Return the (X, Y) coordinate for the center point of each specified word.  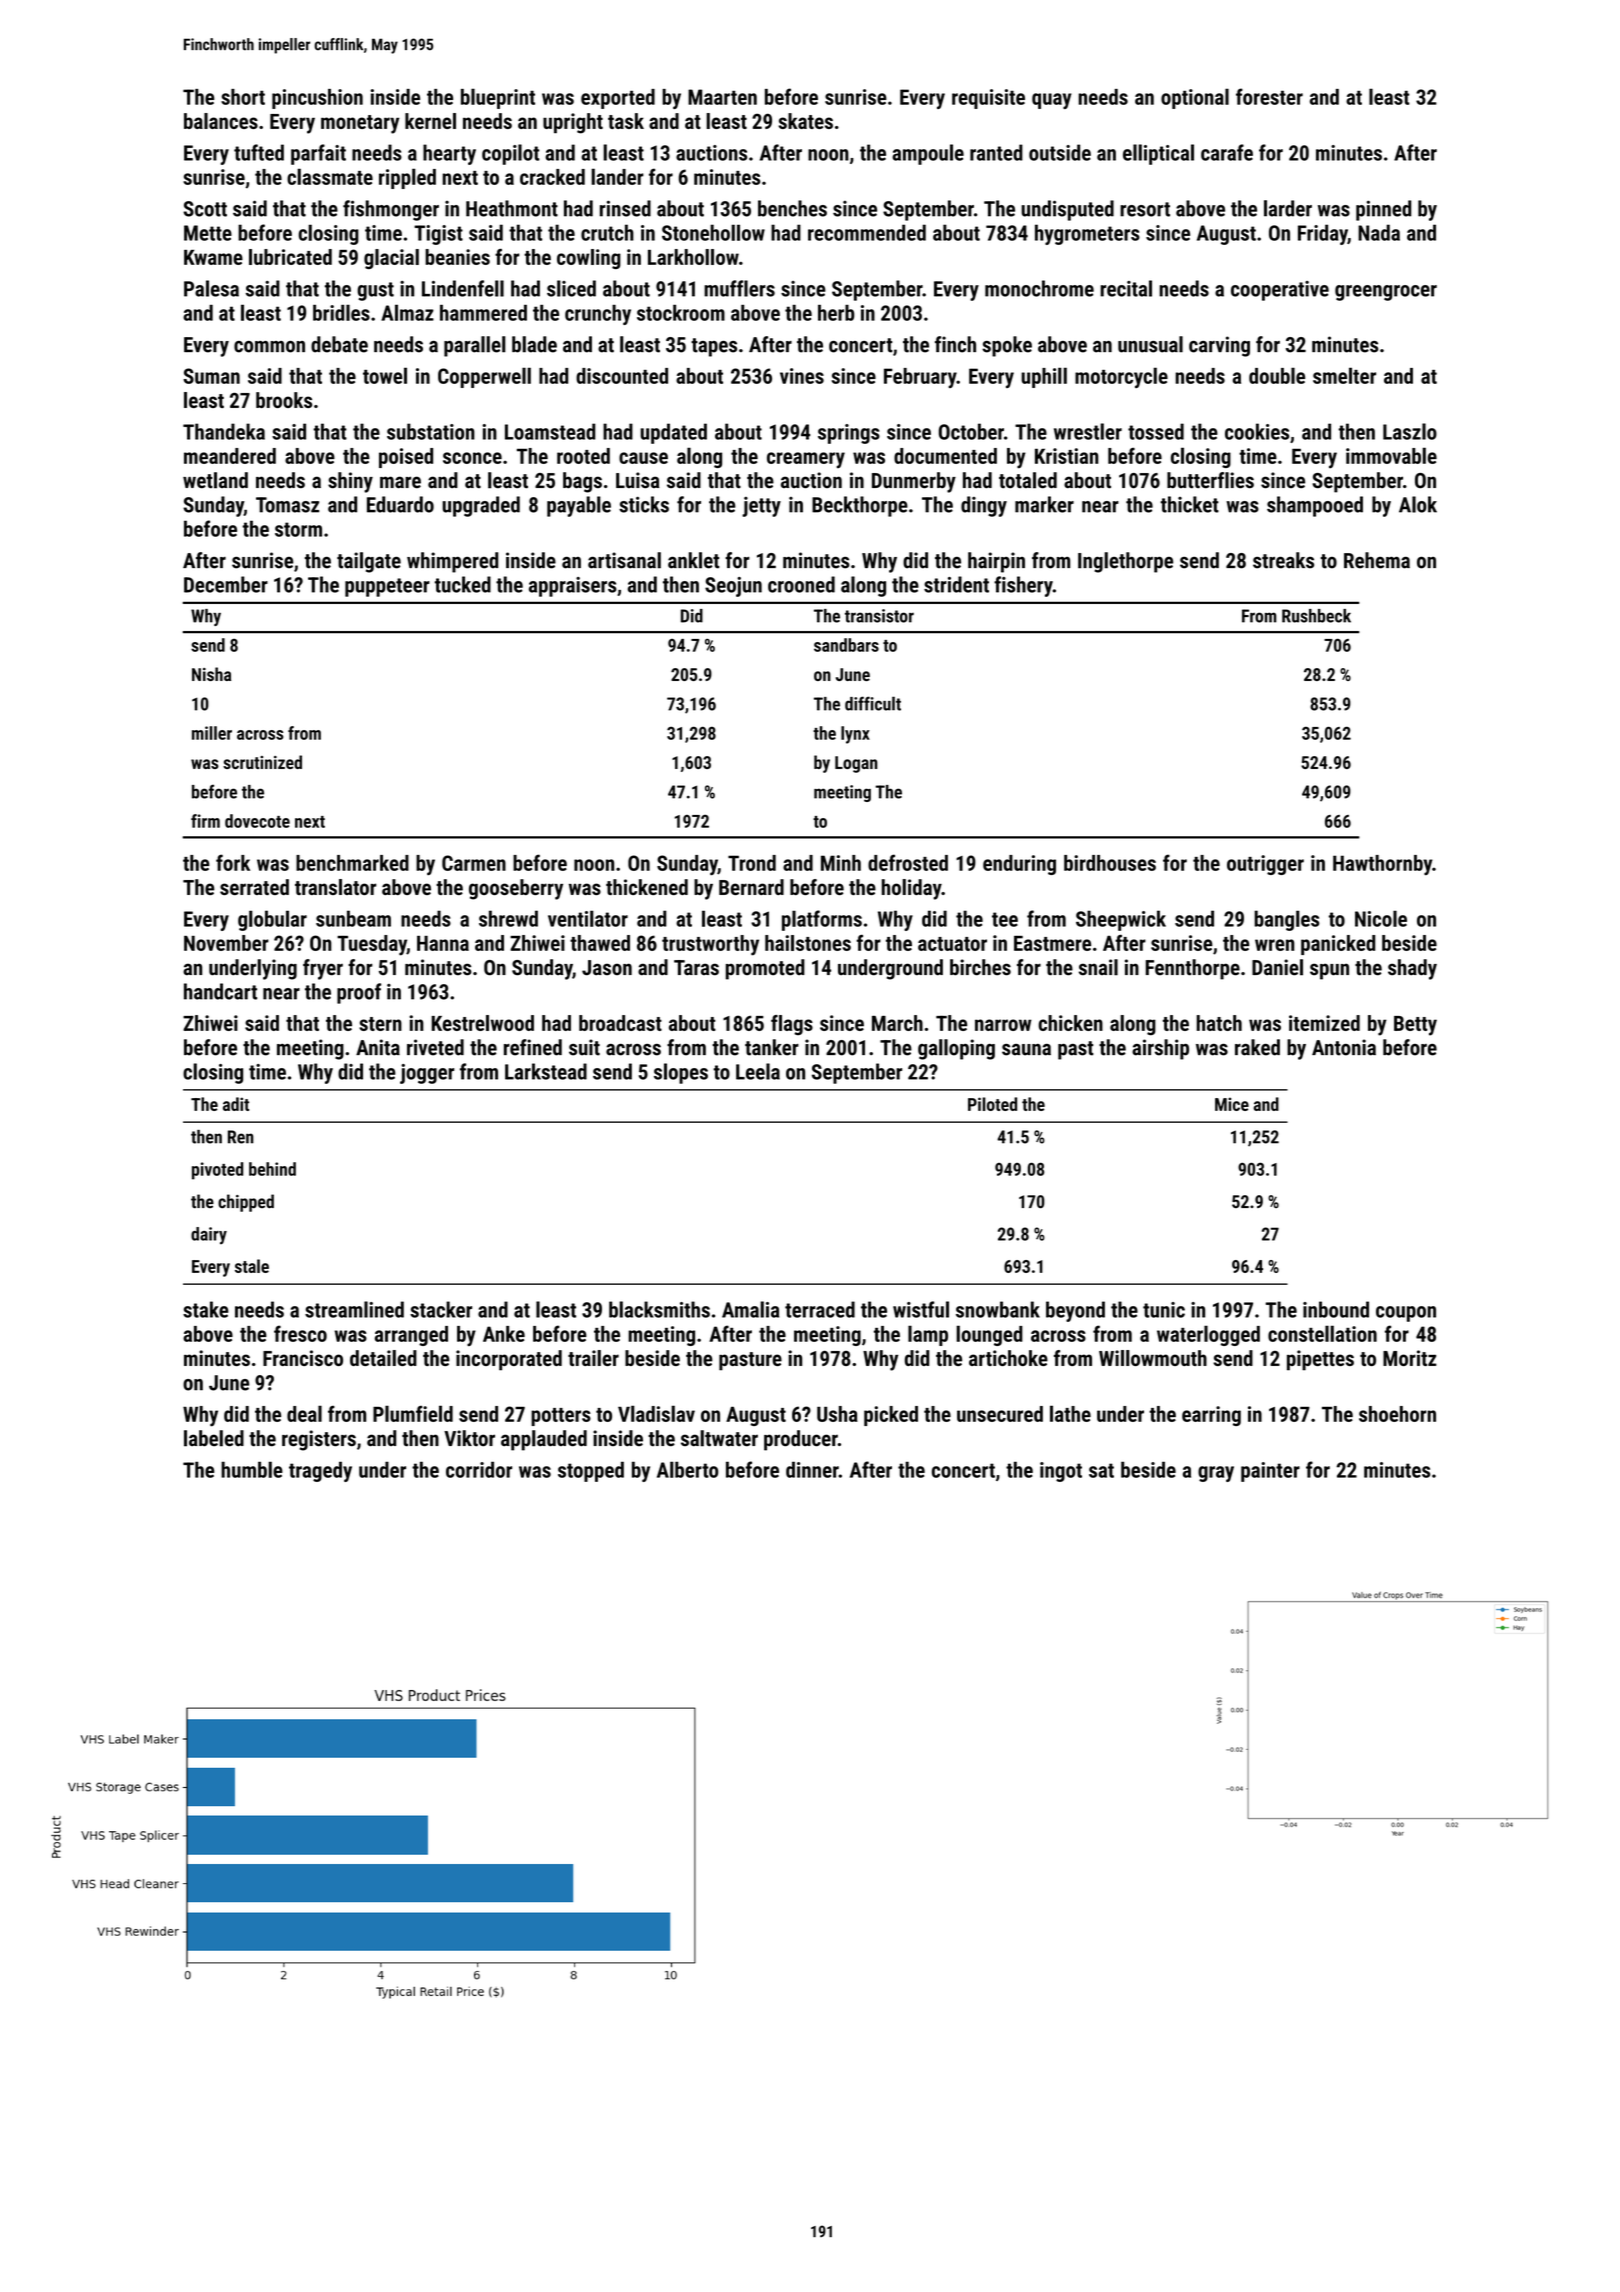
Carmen (474, 863)
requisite (988, 99)
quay (1052, 101)
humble (252, 1469)
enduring (1019, 865)
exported (618, 99)
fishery (1023, 586)
